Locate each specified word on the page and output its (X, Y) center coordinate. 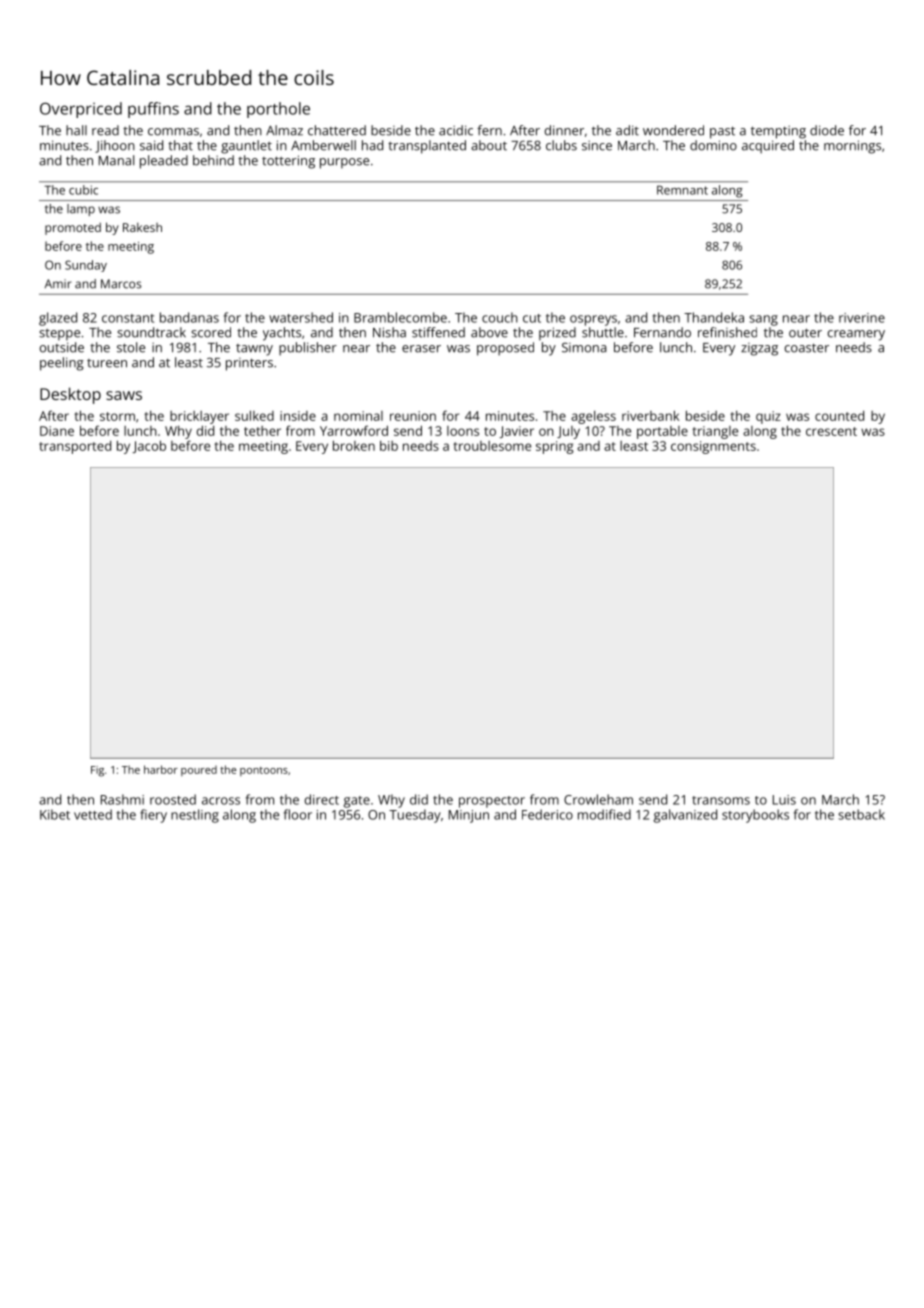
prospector (492, 802)
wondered (673, 130)
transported (75, 447)
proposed (505, 349)
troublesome (492, 446)
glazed (58, 319)
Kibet (55, 814)
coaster (807, 348)
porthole (278, 110)
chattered (337, 130)
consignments (713, 447)
